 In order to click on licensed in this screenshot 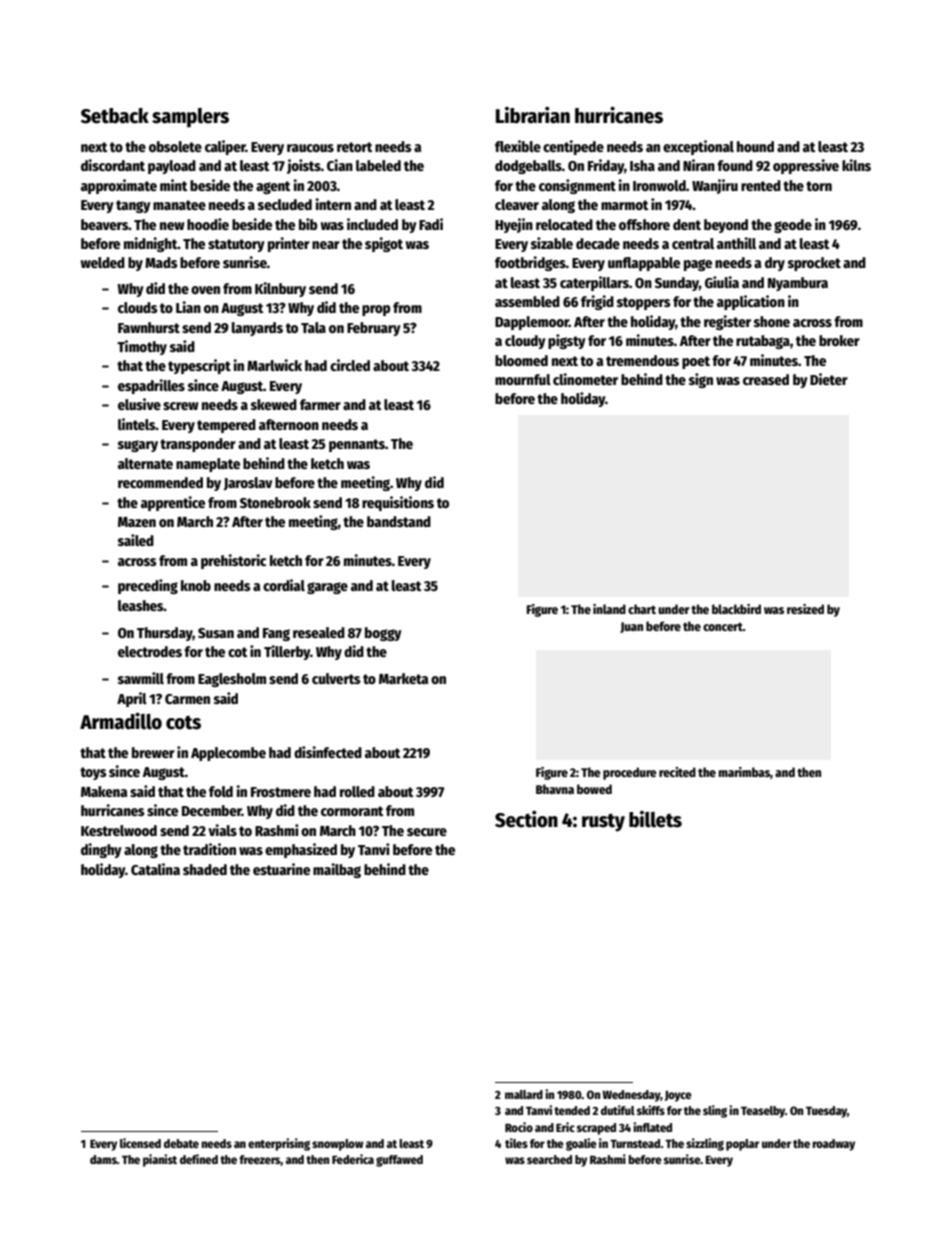, I will do `click(140, 1143)`.
